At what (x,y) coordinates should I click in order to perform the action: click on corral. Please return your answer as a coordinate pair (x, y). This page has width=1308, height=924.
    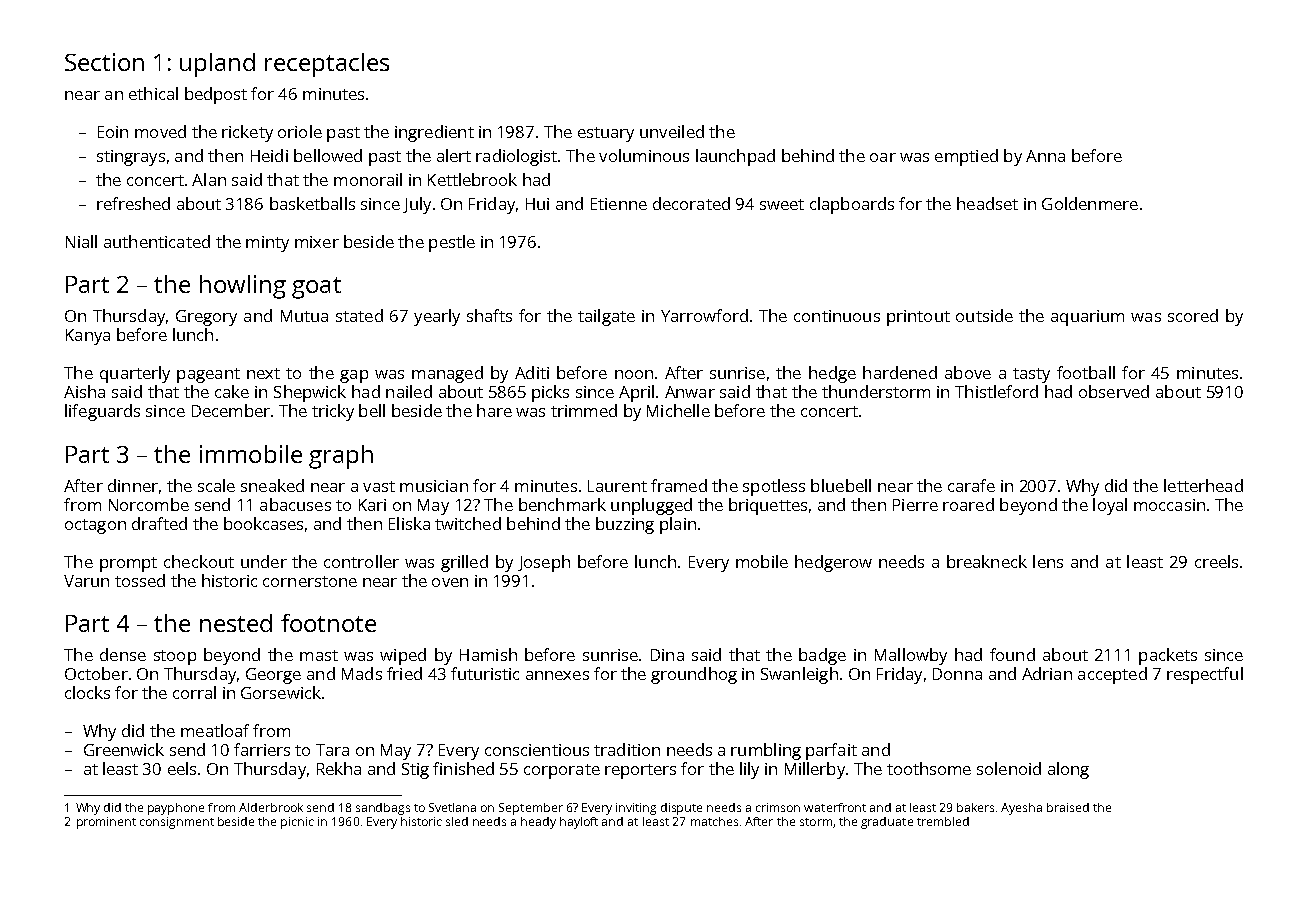
    Looking at the image, I should click on (194, 692).
